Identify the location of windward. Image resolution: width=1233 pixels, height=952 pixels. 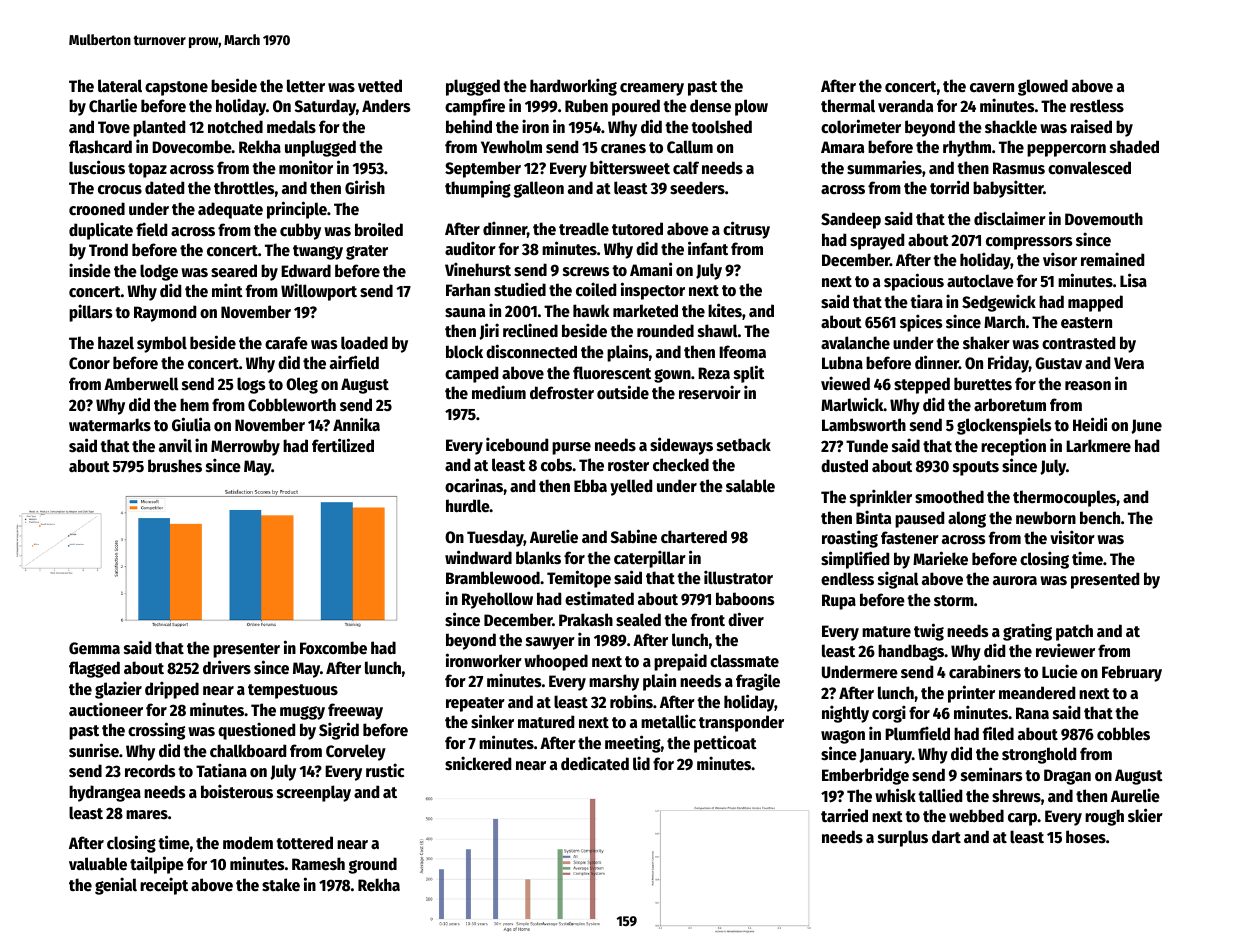
(478, 557).
